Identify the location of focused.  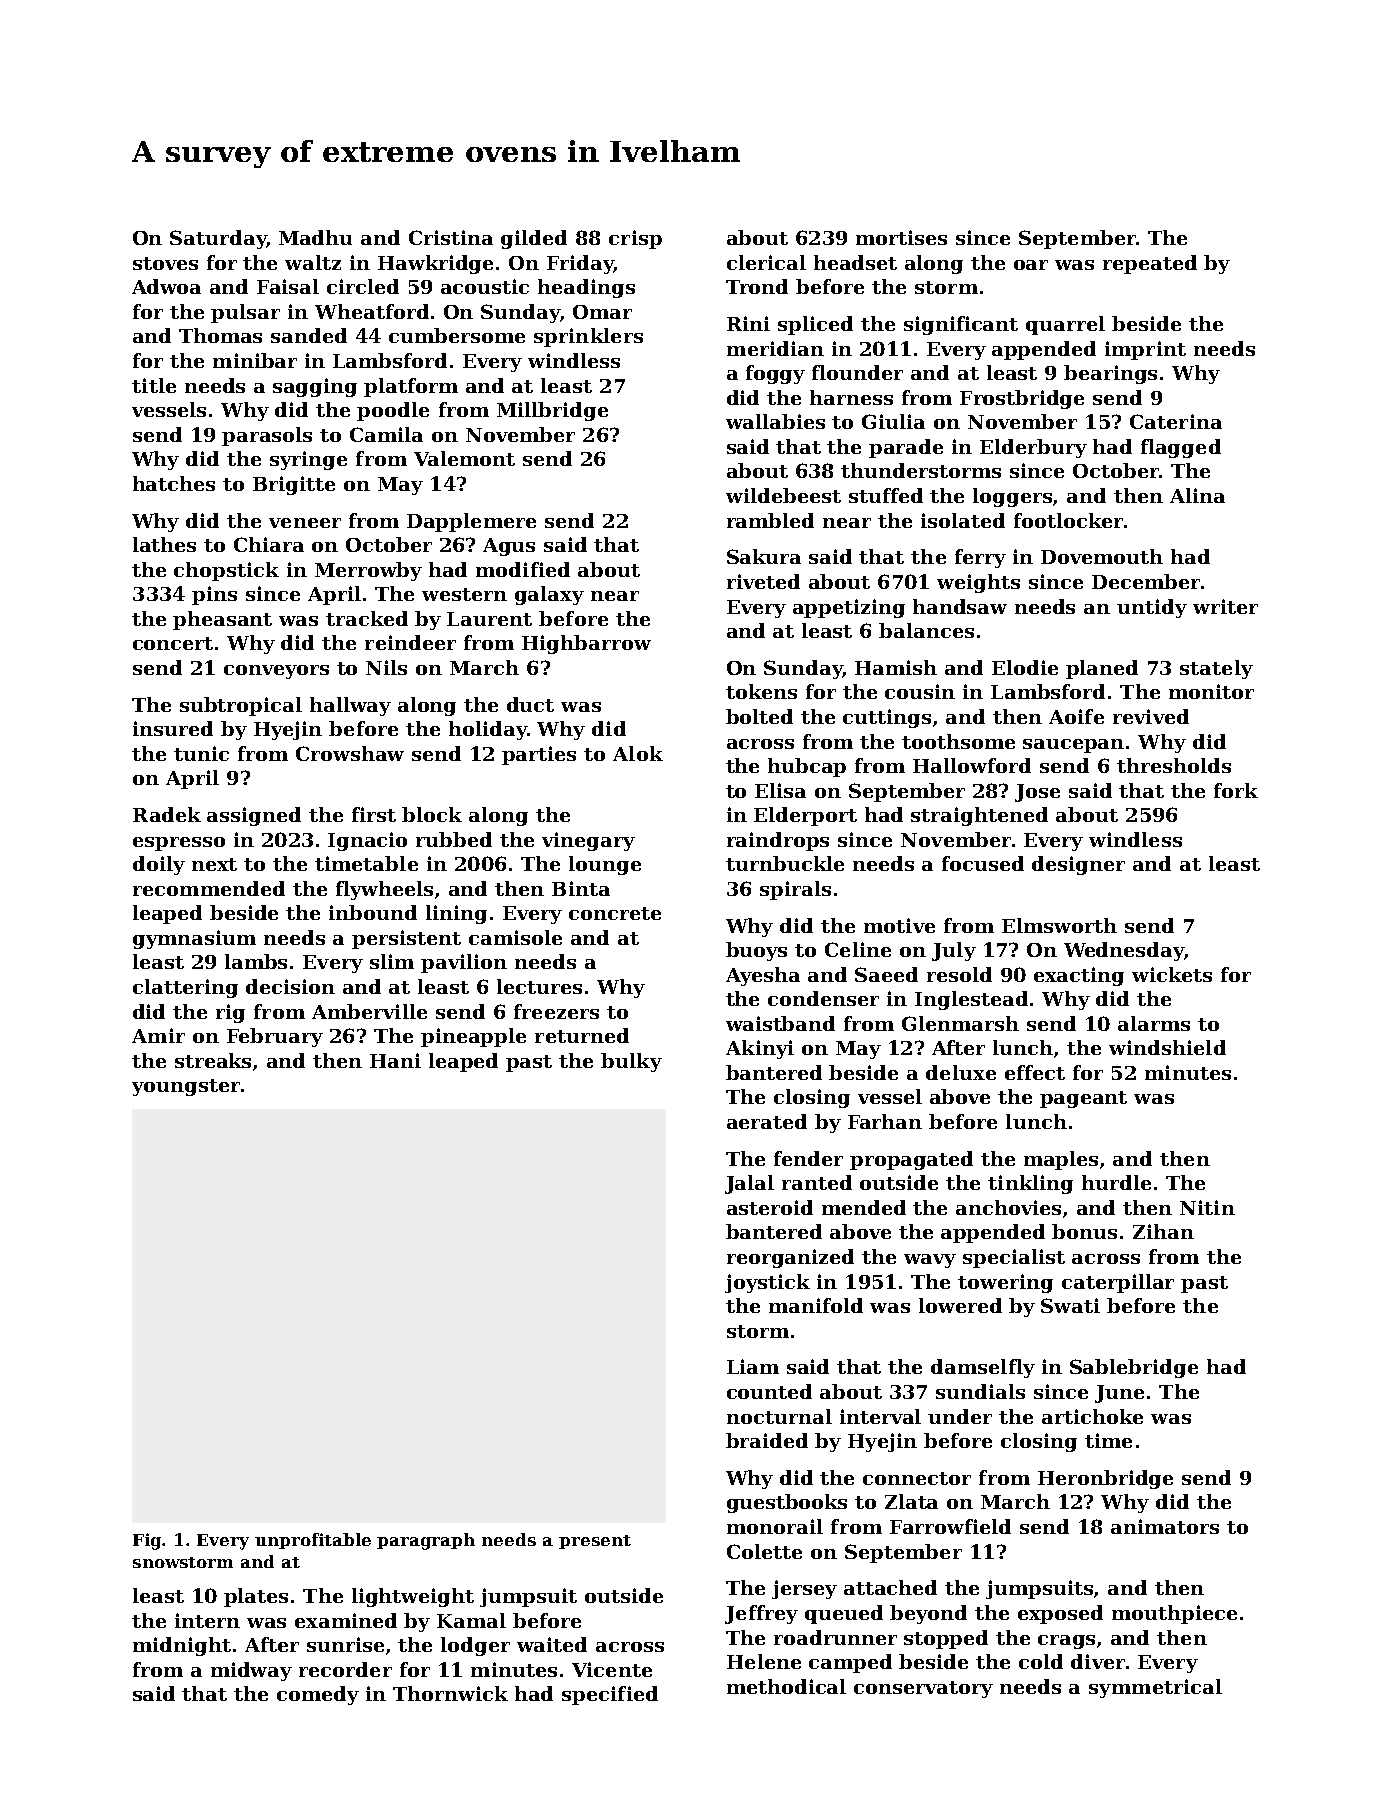
(983, 863).
